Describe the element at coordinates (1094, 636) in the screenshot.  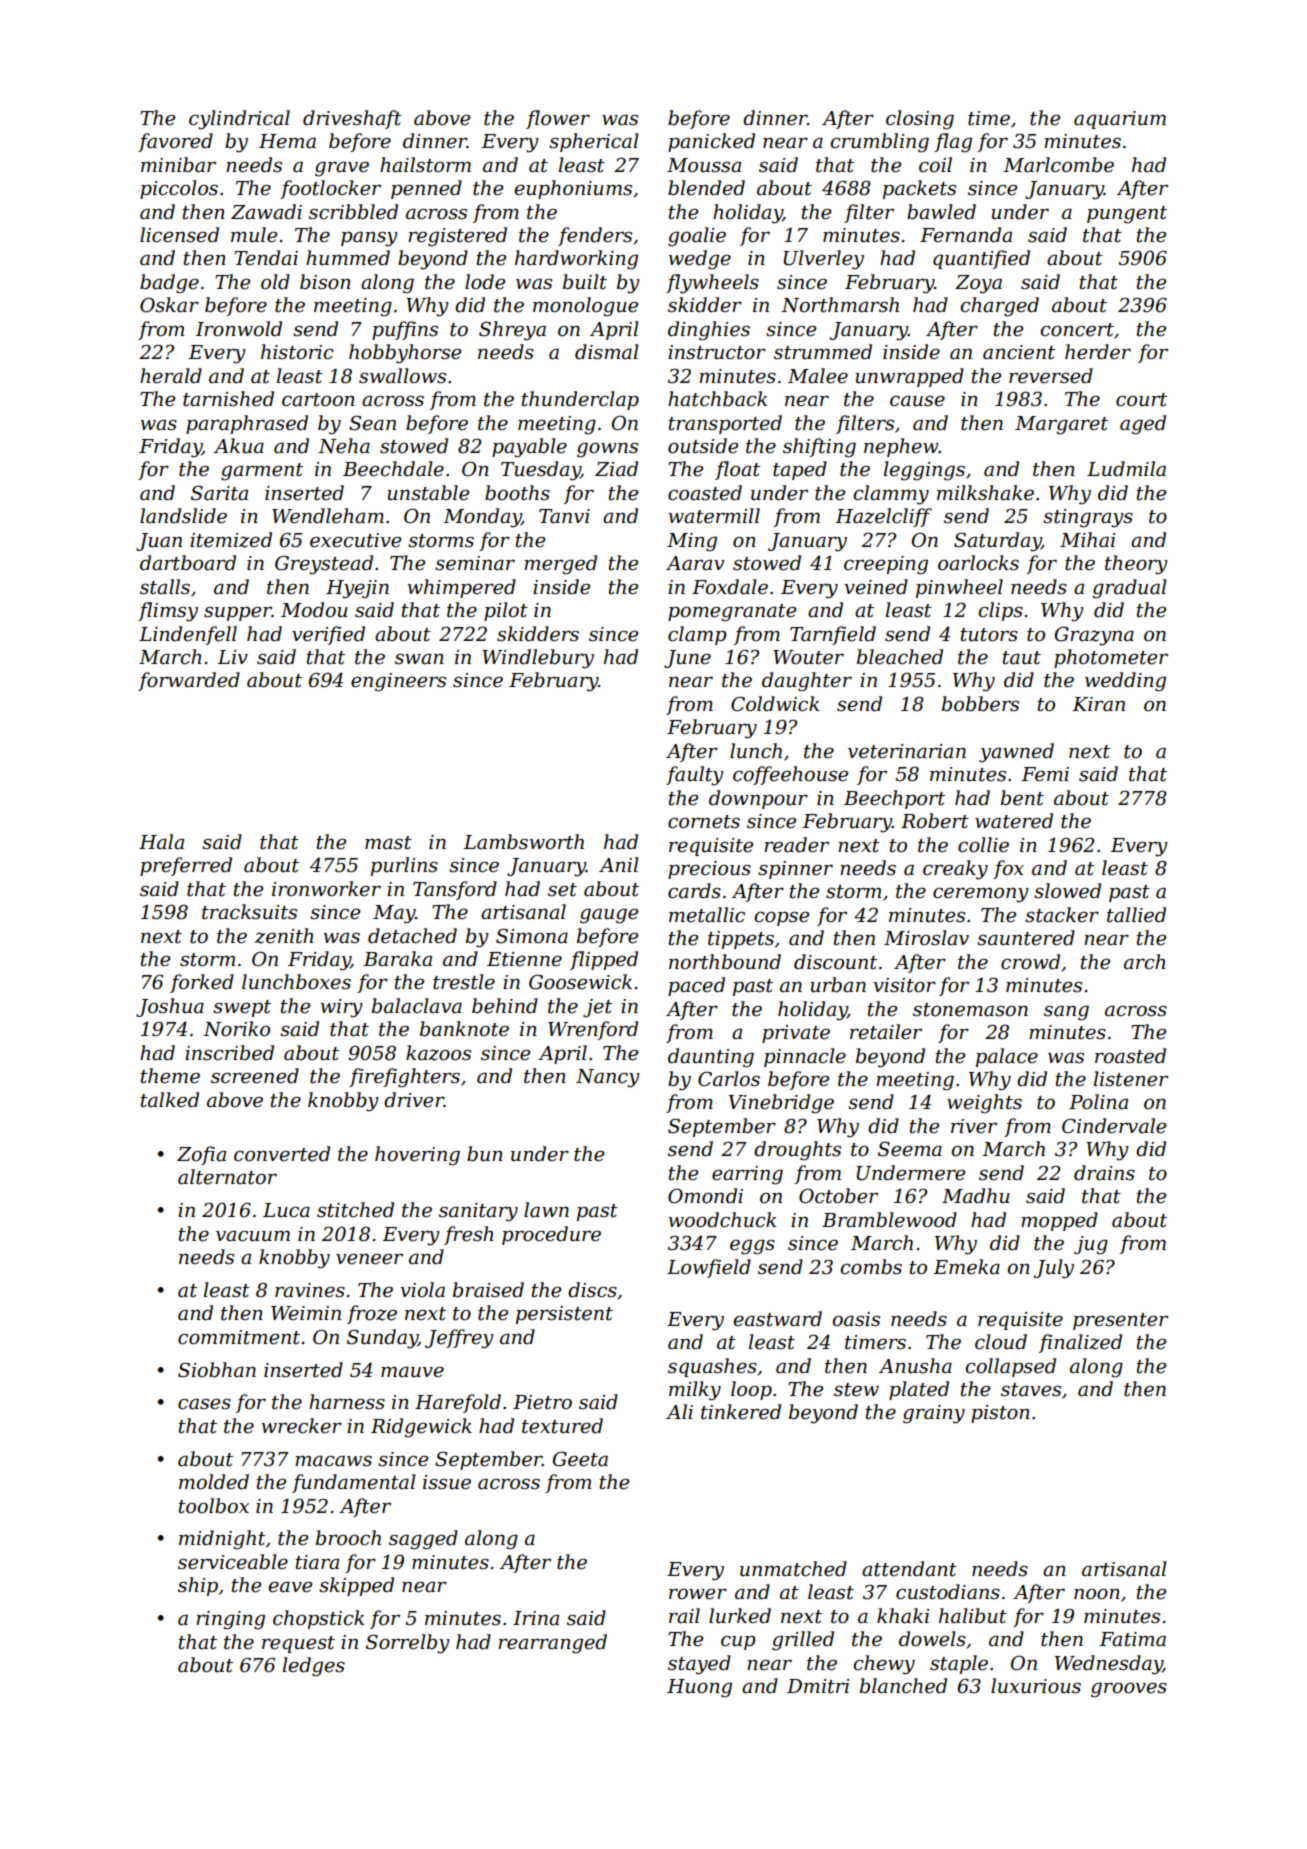
I see `Grazyna` at that location.
